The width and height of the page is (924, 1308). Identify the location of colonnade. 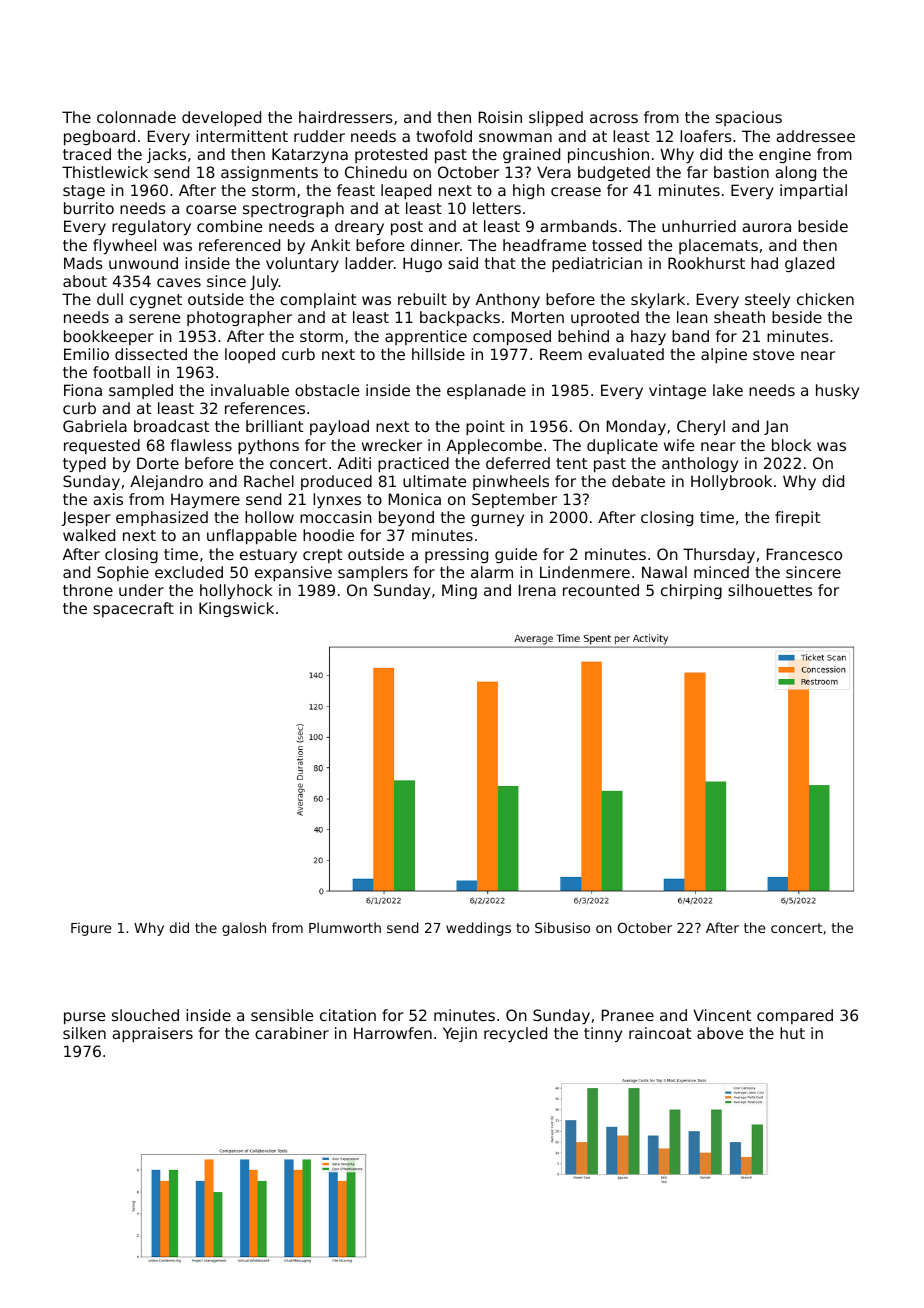
(136, 117).
